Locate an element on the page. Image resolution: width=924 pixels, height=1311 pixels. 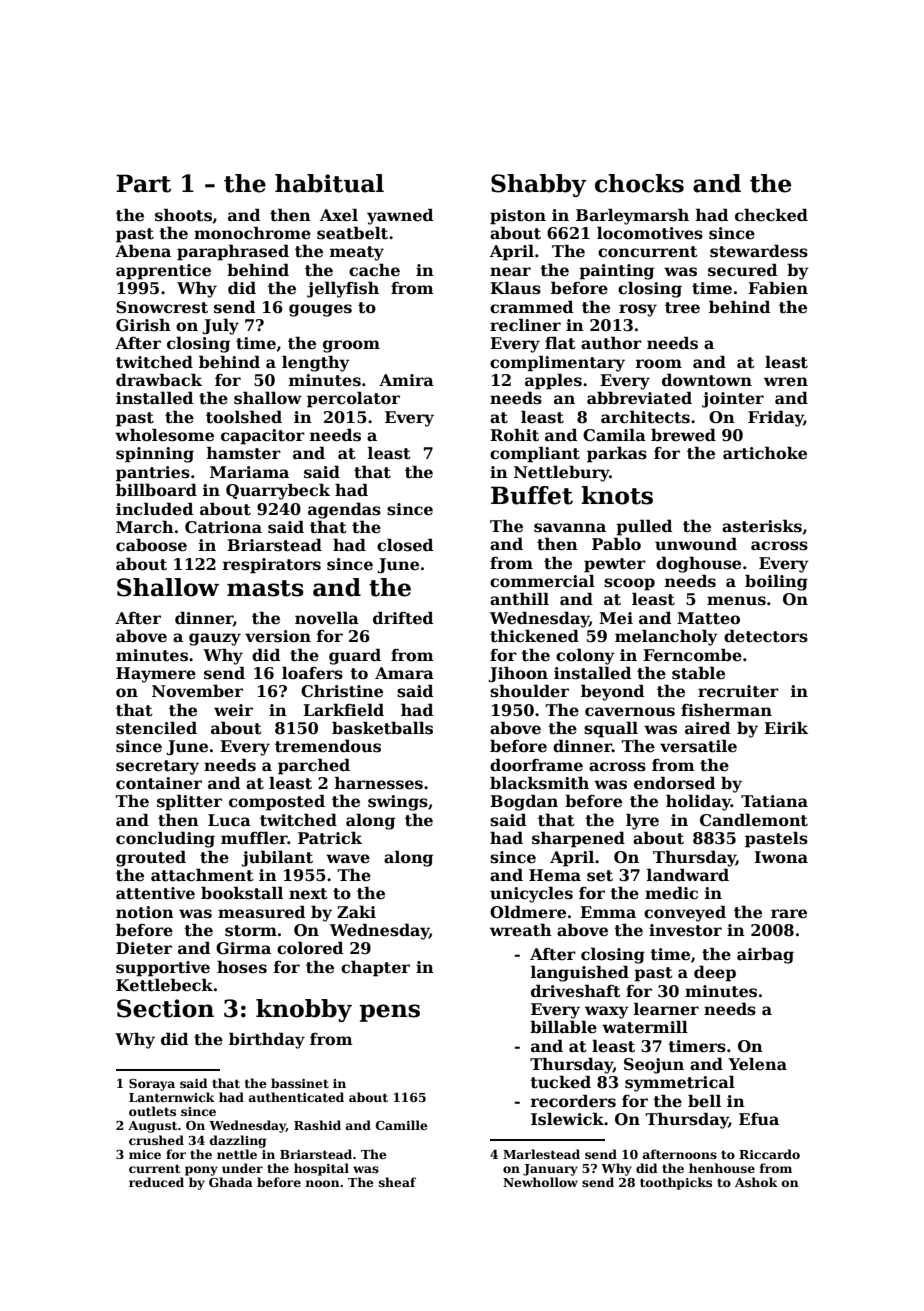
Rohit is located at coordinates (514, 435).
